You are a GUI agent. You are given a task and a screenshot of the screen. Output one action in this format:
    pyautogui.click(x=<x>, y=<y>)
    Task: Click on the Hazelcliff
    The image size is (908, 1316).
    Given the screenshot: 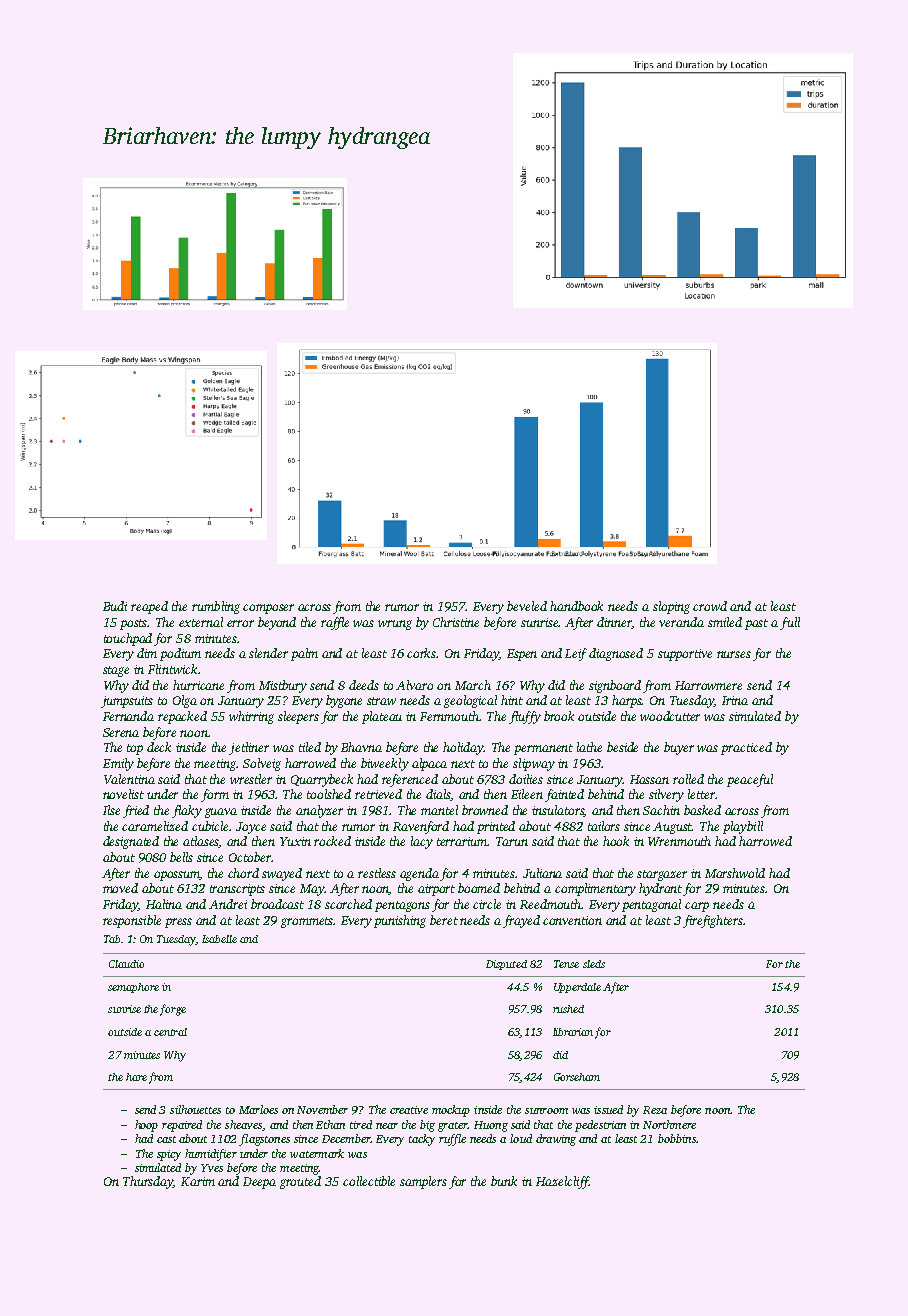 What is the action you would take?
    pyautogui.click(x=562, y=1182)
